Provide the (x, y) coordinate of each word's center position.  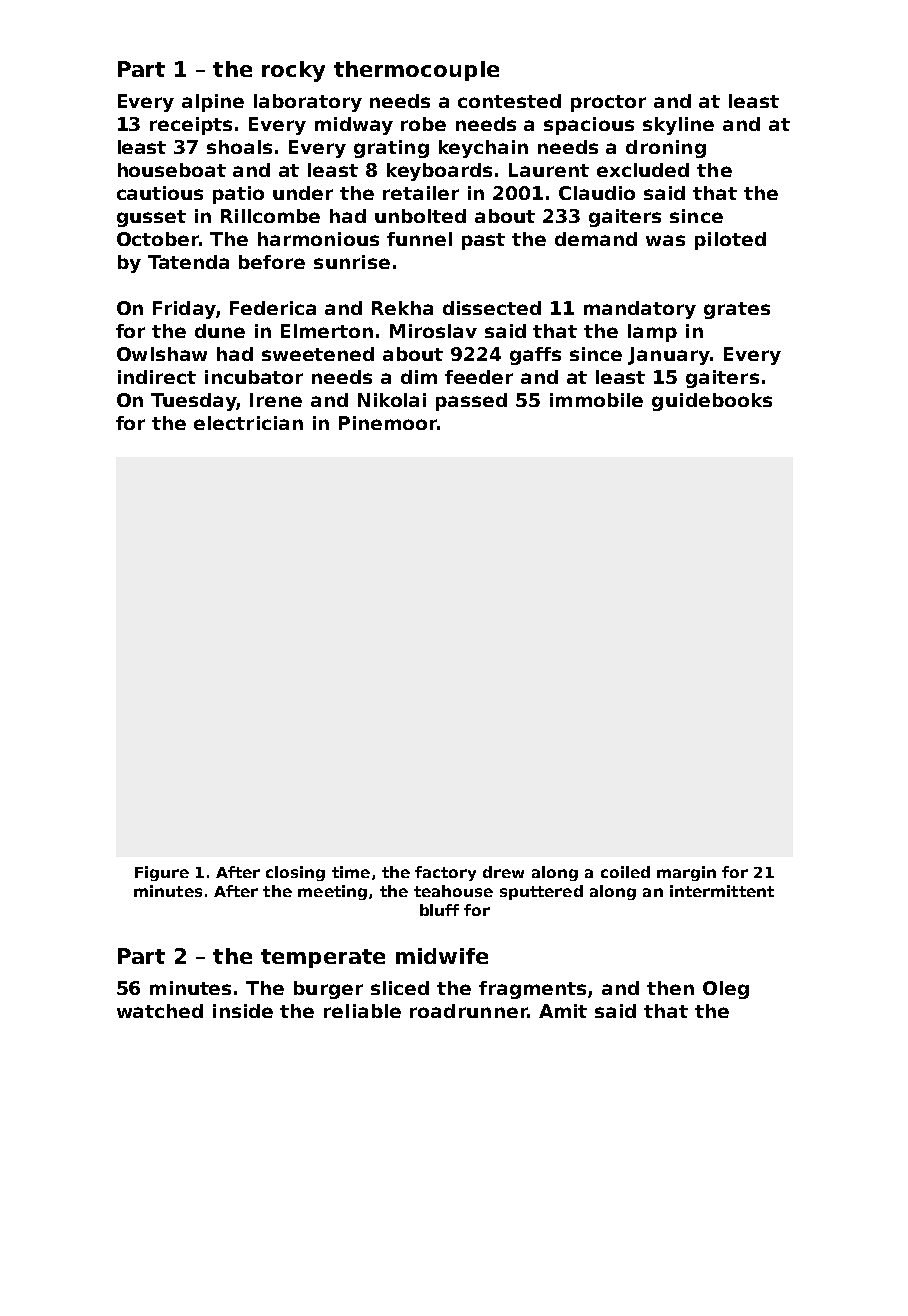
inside (243, 1011)
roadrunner (468, 1011)
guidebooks (712, 402)
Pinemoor (388, 423)
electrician (248, 423)
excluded (643, 170)
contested (509, 101)
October (158, 239)
